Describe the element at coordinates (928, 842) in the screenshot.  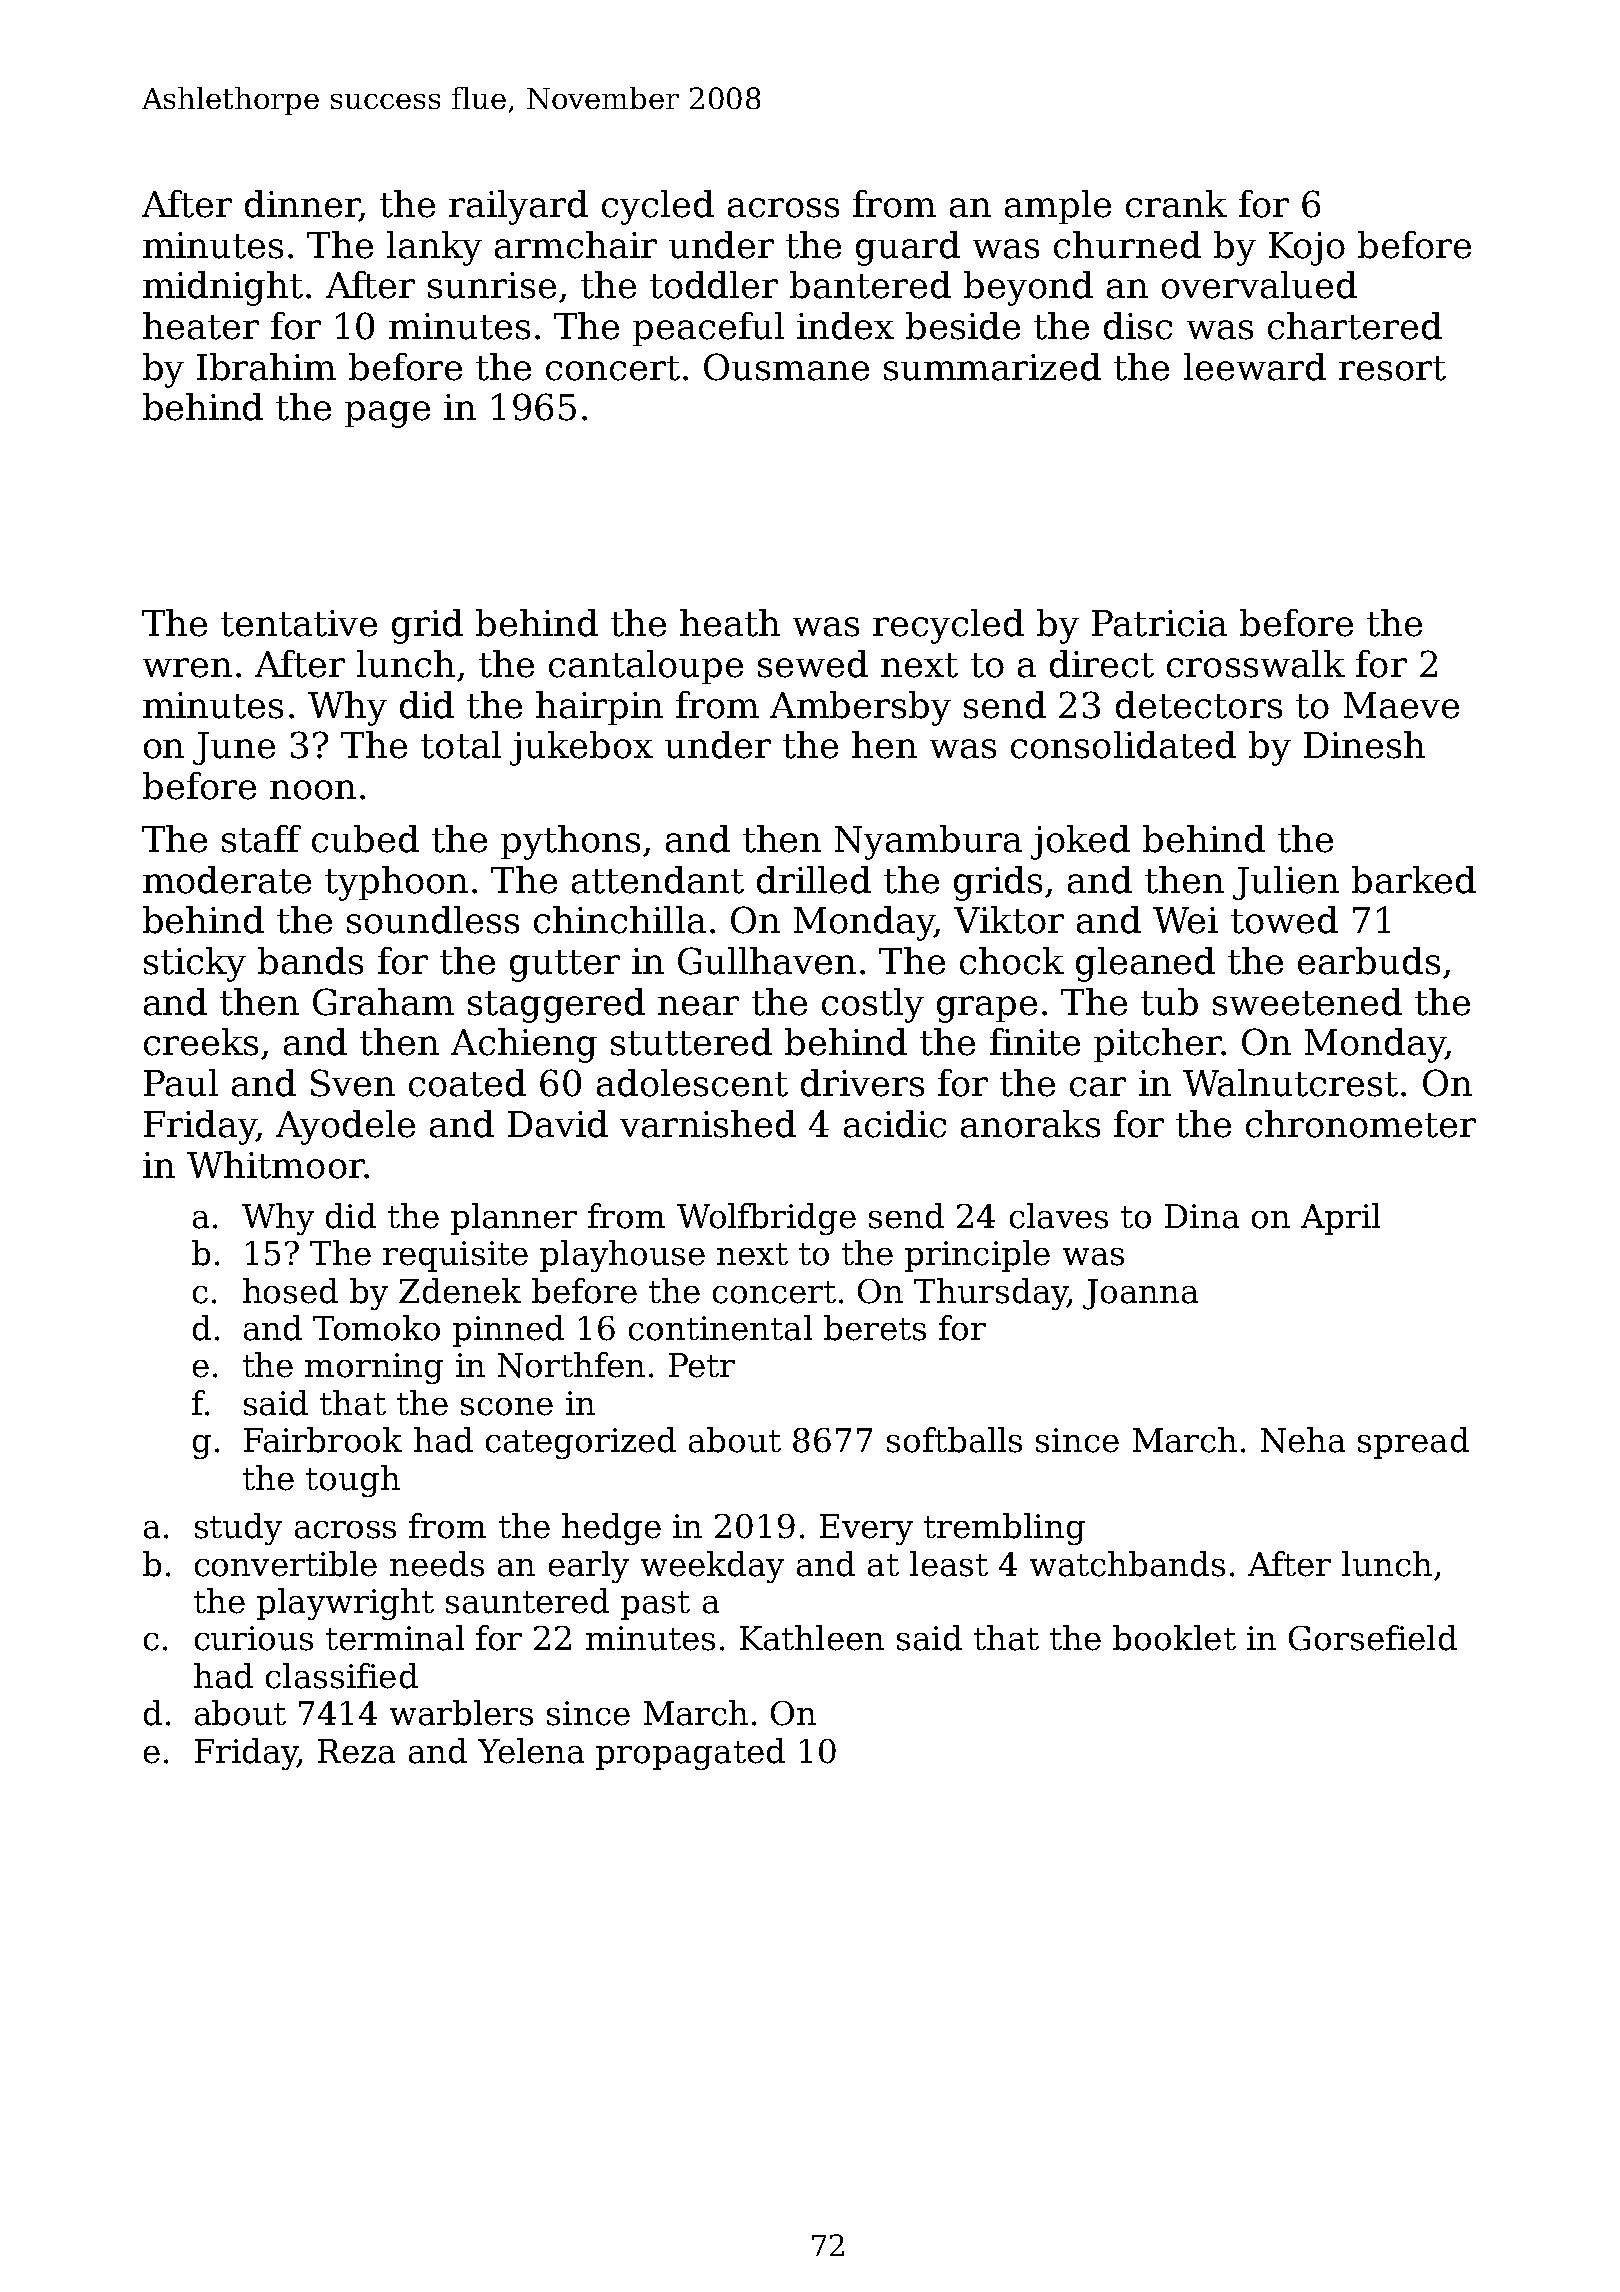
I see `Nyambura` at that location.
